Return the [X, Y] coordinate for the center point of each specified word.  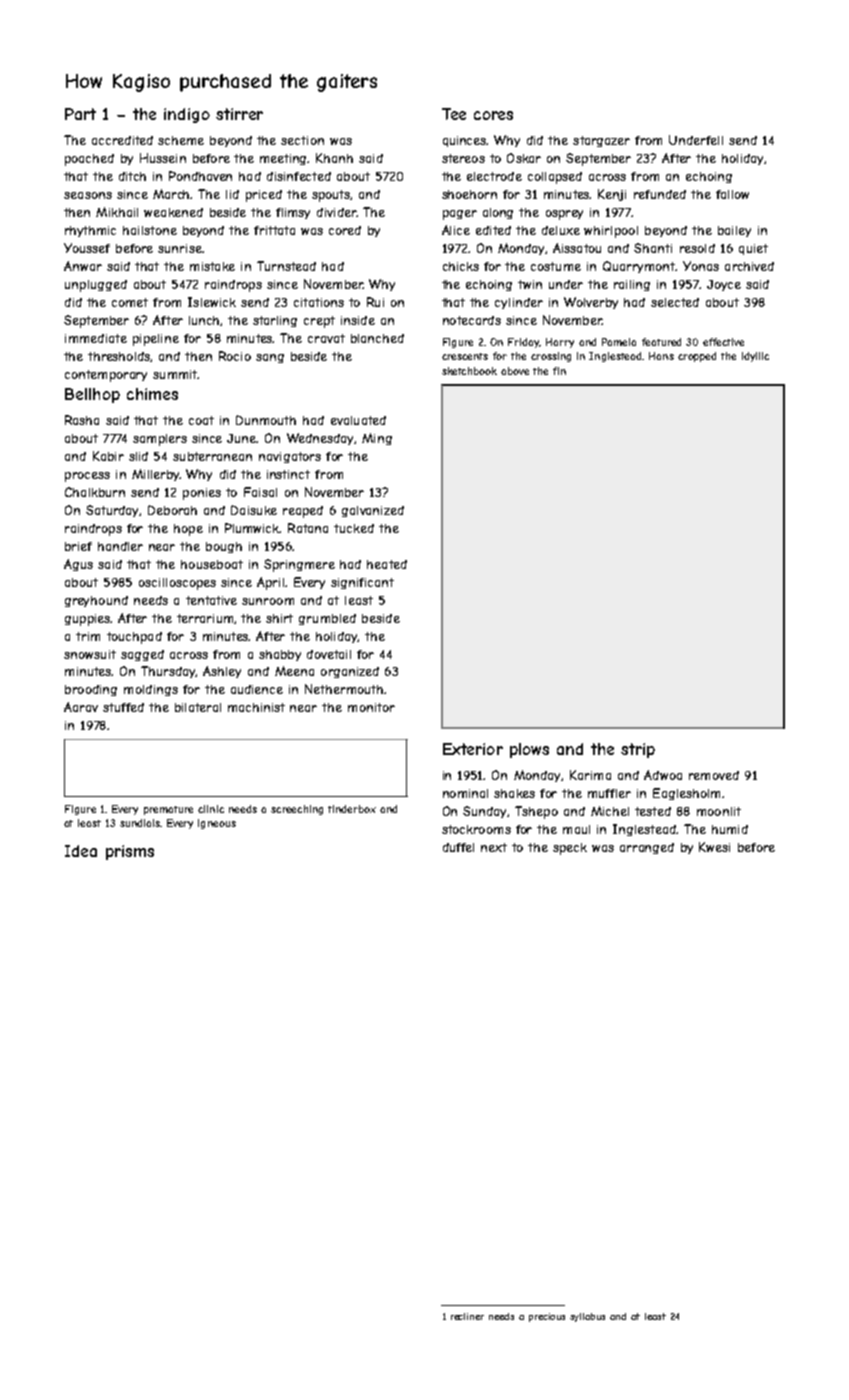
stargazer [601, 141]
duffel [458, 847]
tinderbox [352, 809]
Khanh [334, 158]
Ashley [222, 672]
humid [730, 829]
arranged [647, 848]
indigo [187, 115]
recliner [467, 1316]
